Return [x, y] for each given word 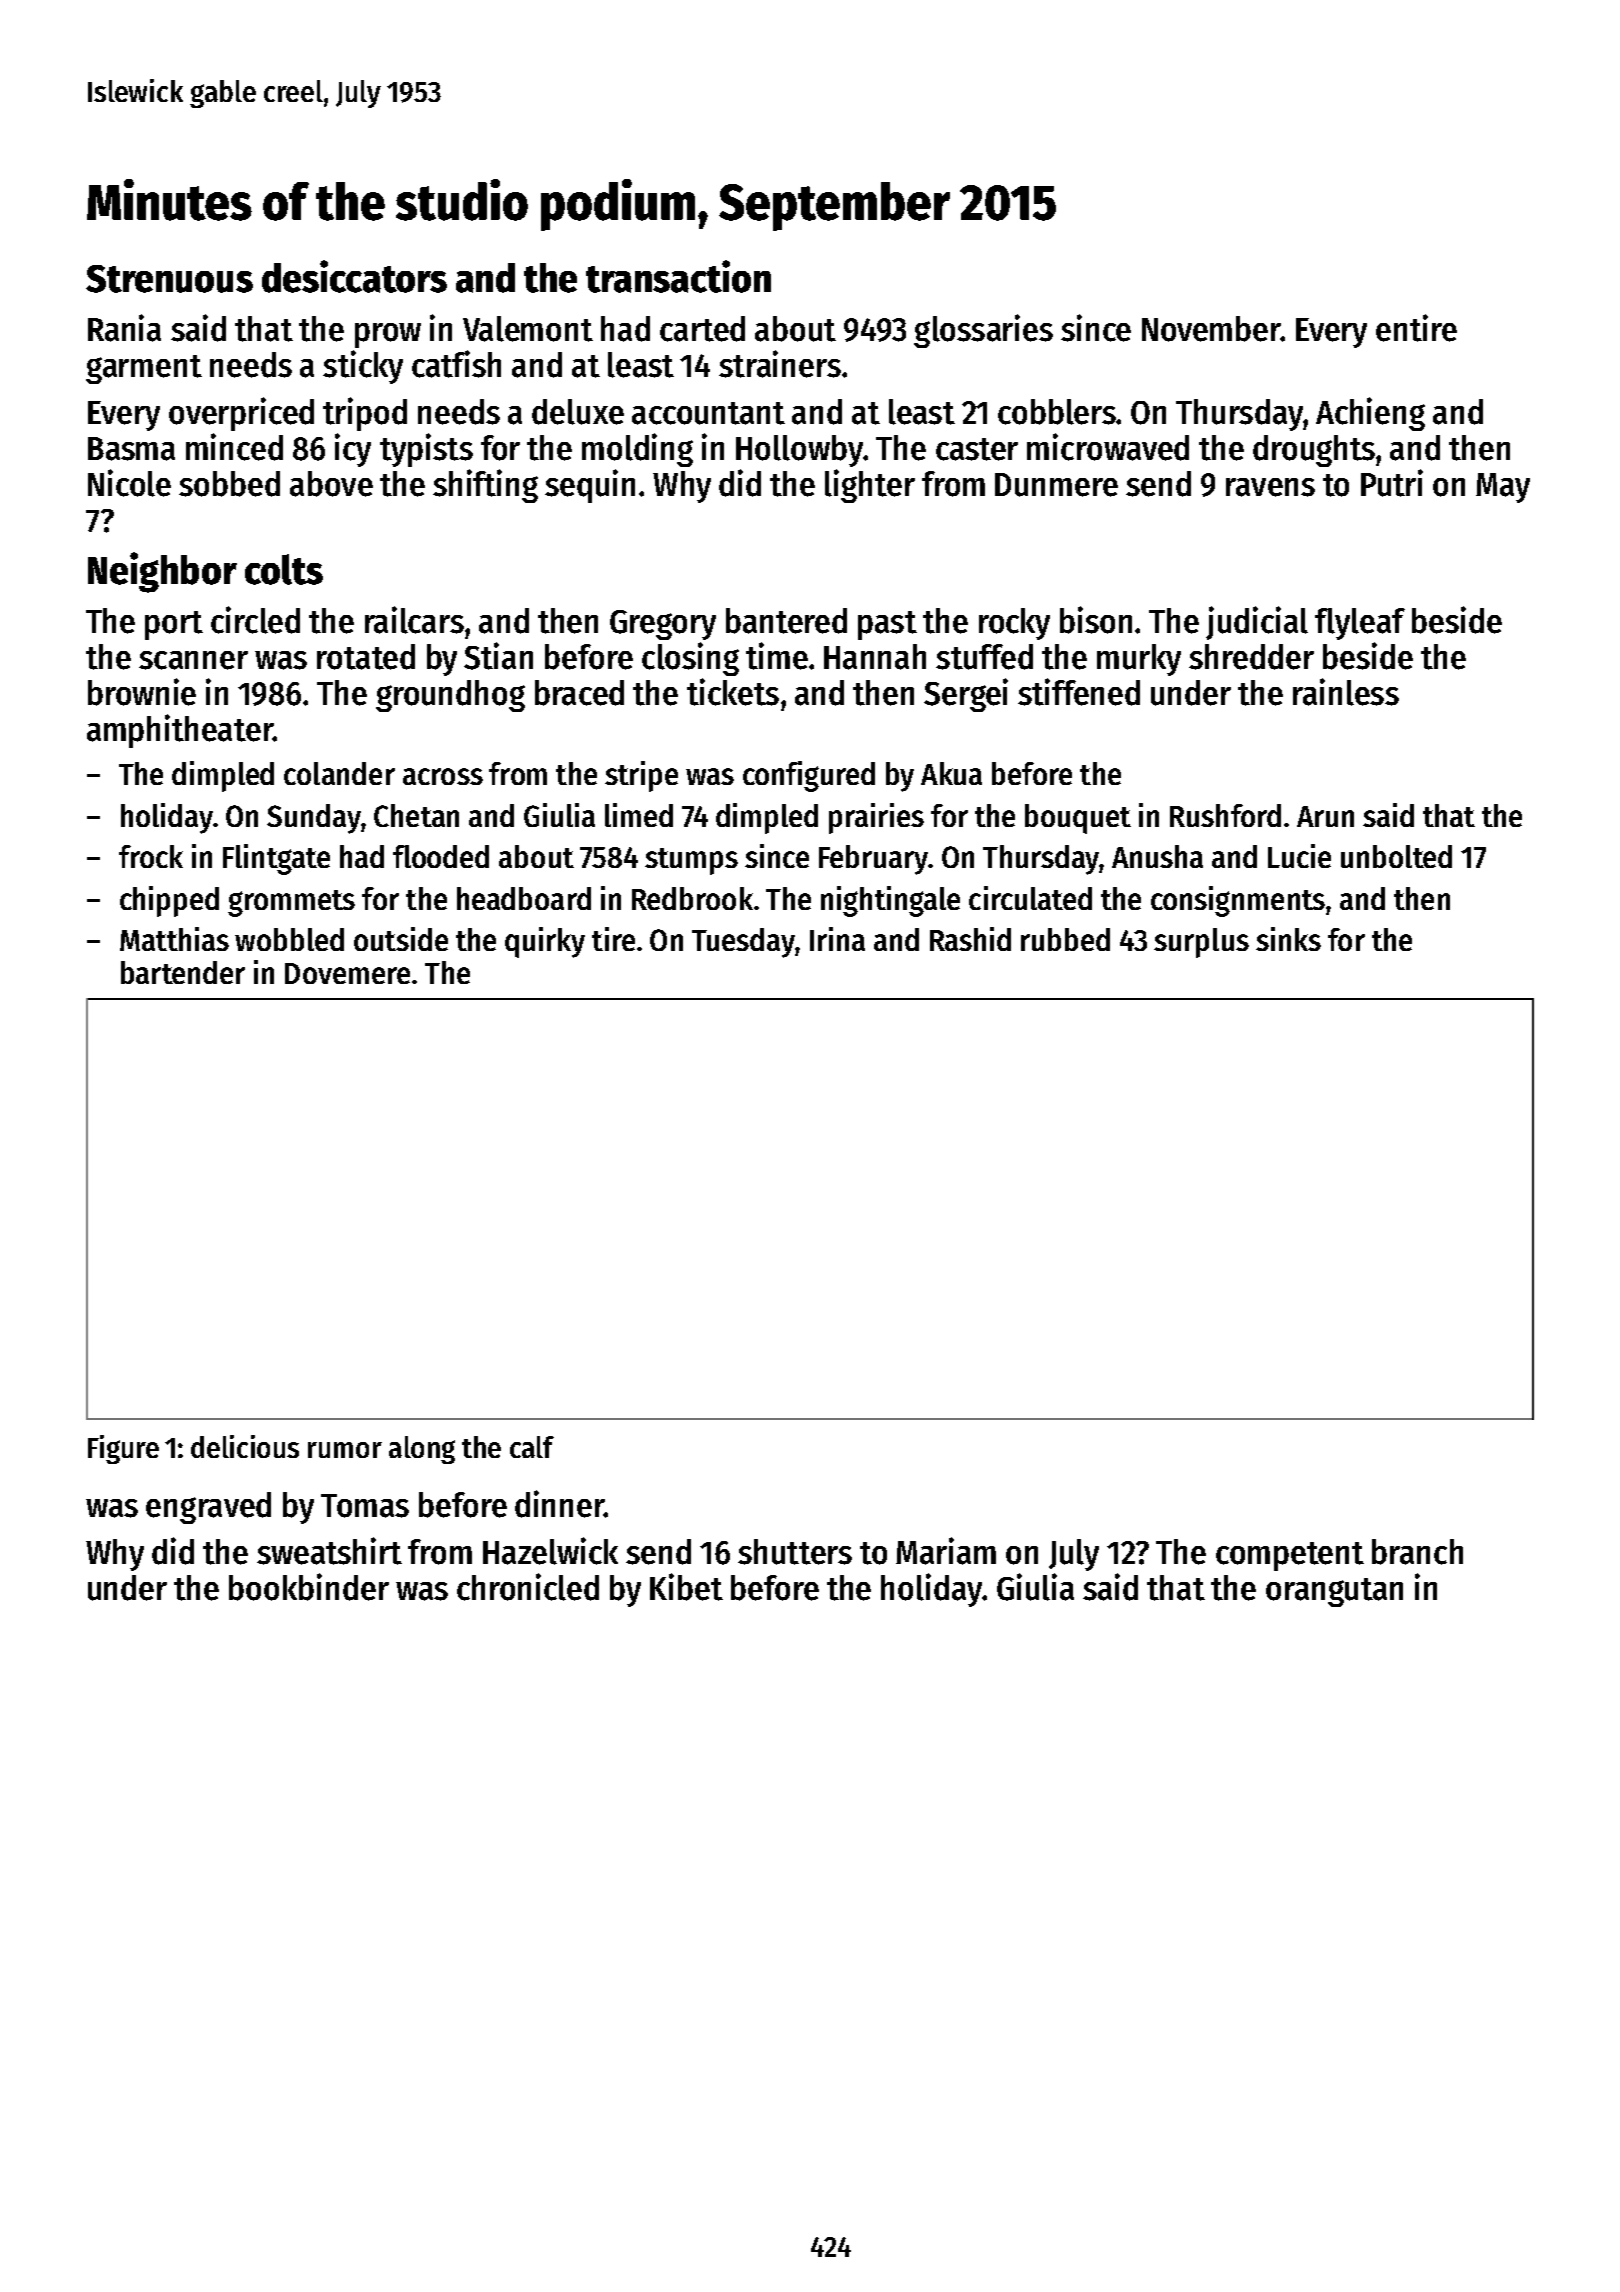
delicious [245, 1446]
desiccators [354, 276]
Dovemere [347, 973]
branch [1417, 1552]
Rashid [970, 939]
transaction [678, 276]
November [1211, 329]
